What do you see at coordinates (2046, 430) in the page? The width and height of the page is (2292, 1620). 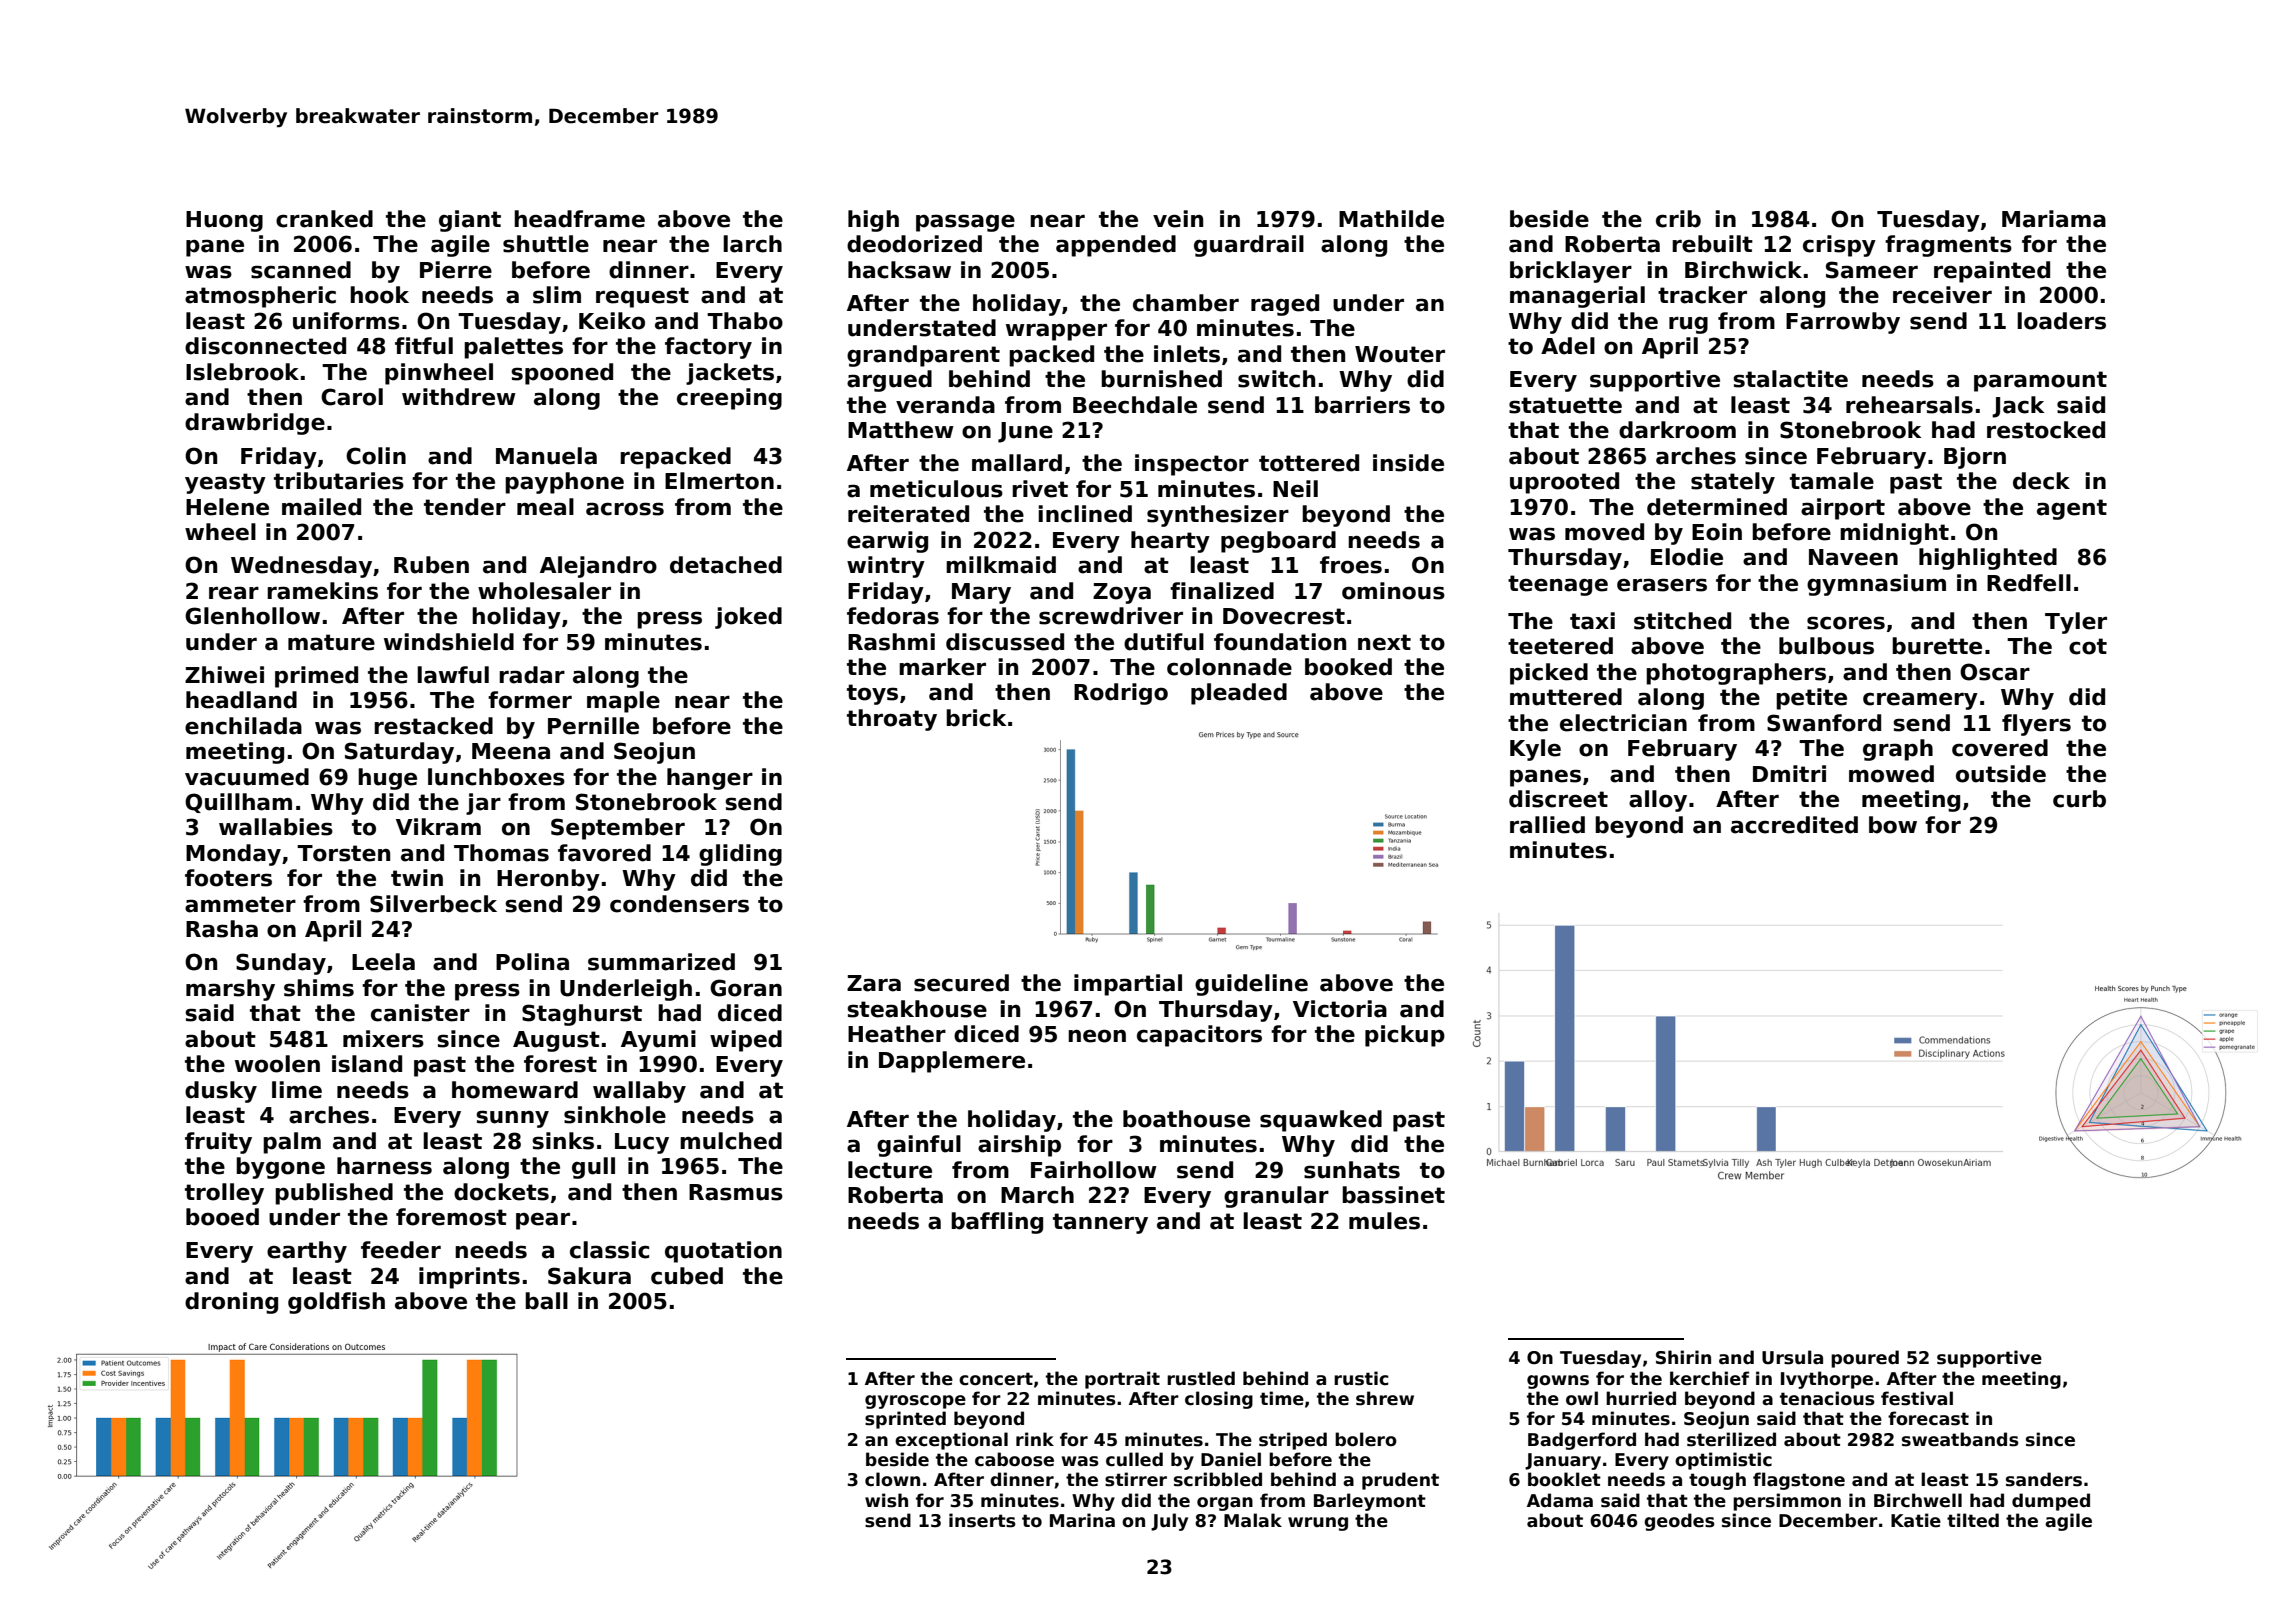 I see `restocked` at bounding box center [2046, 430].
